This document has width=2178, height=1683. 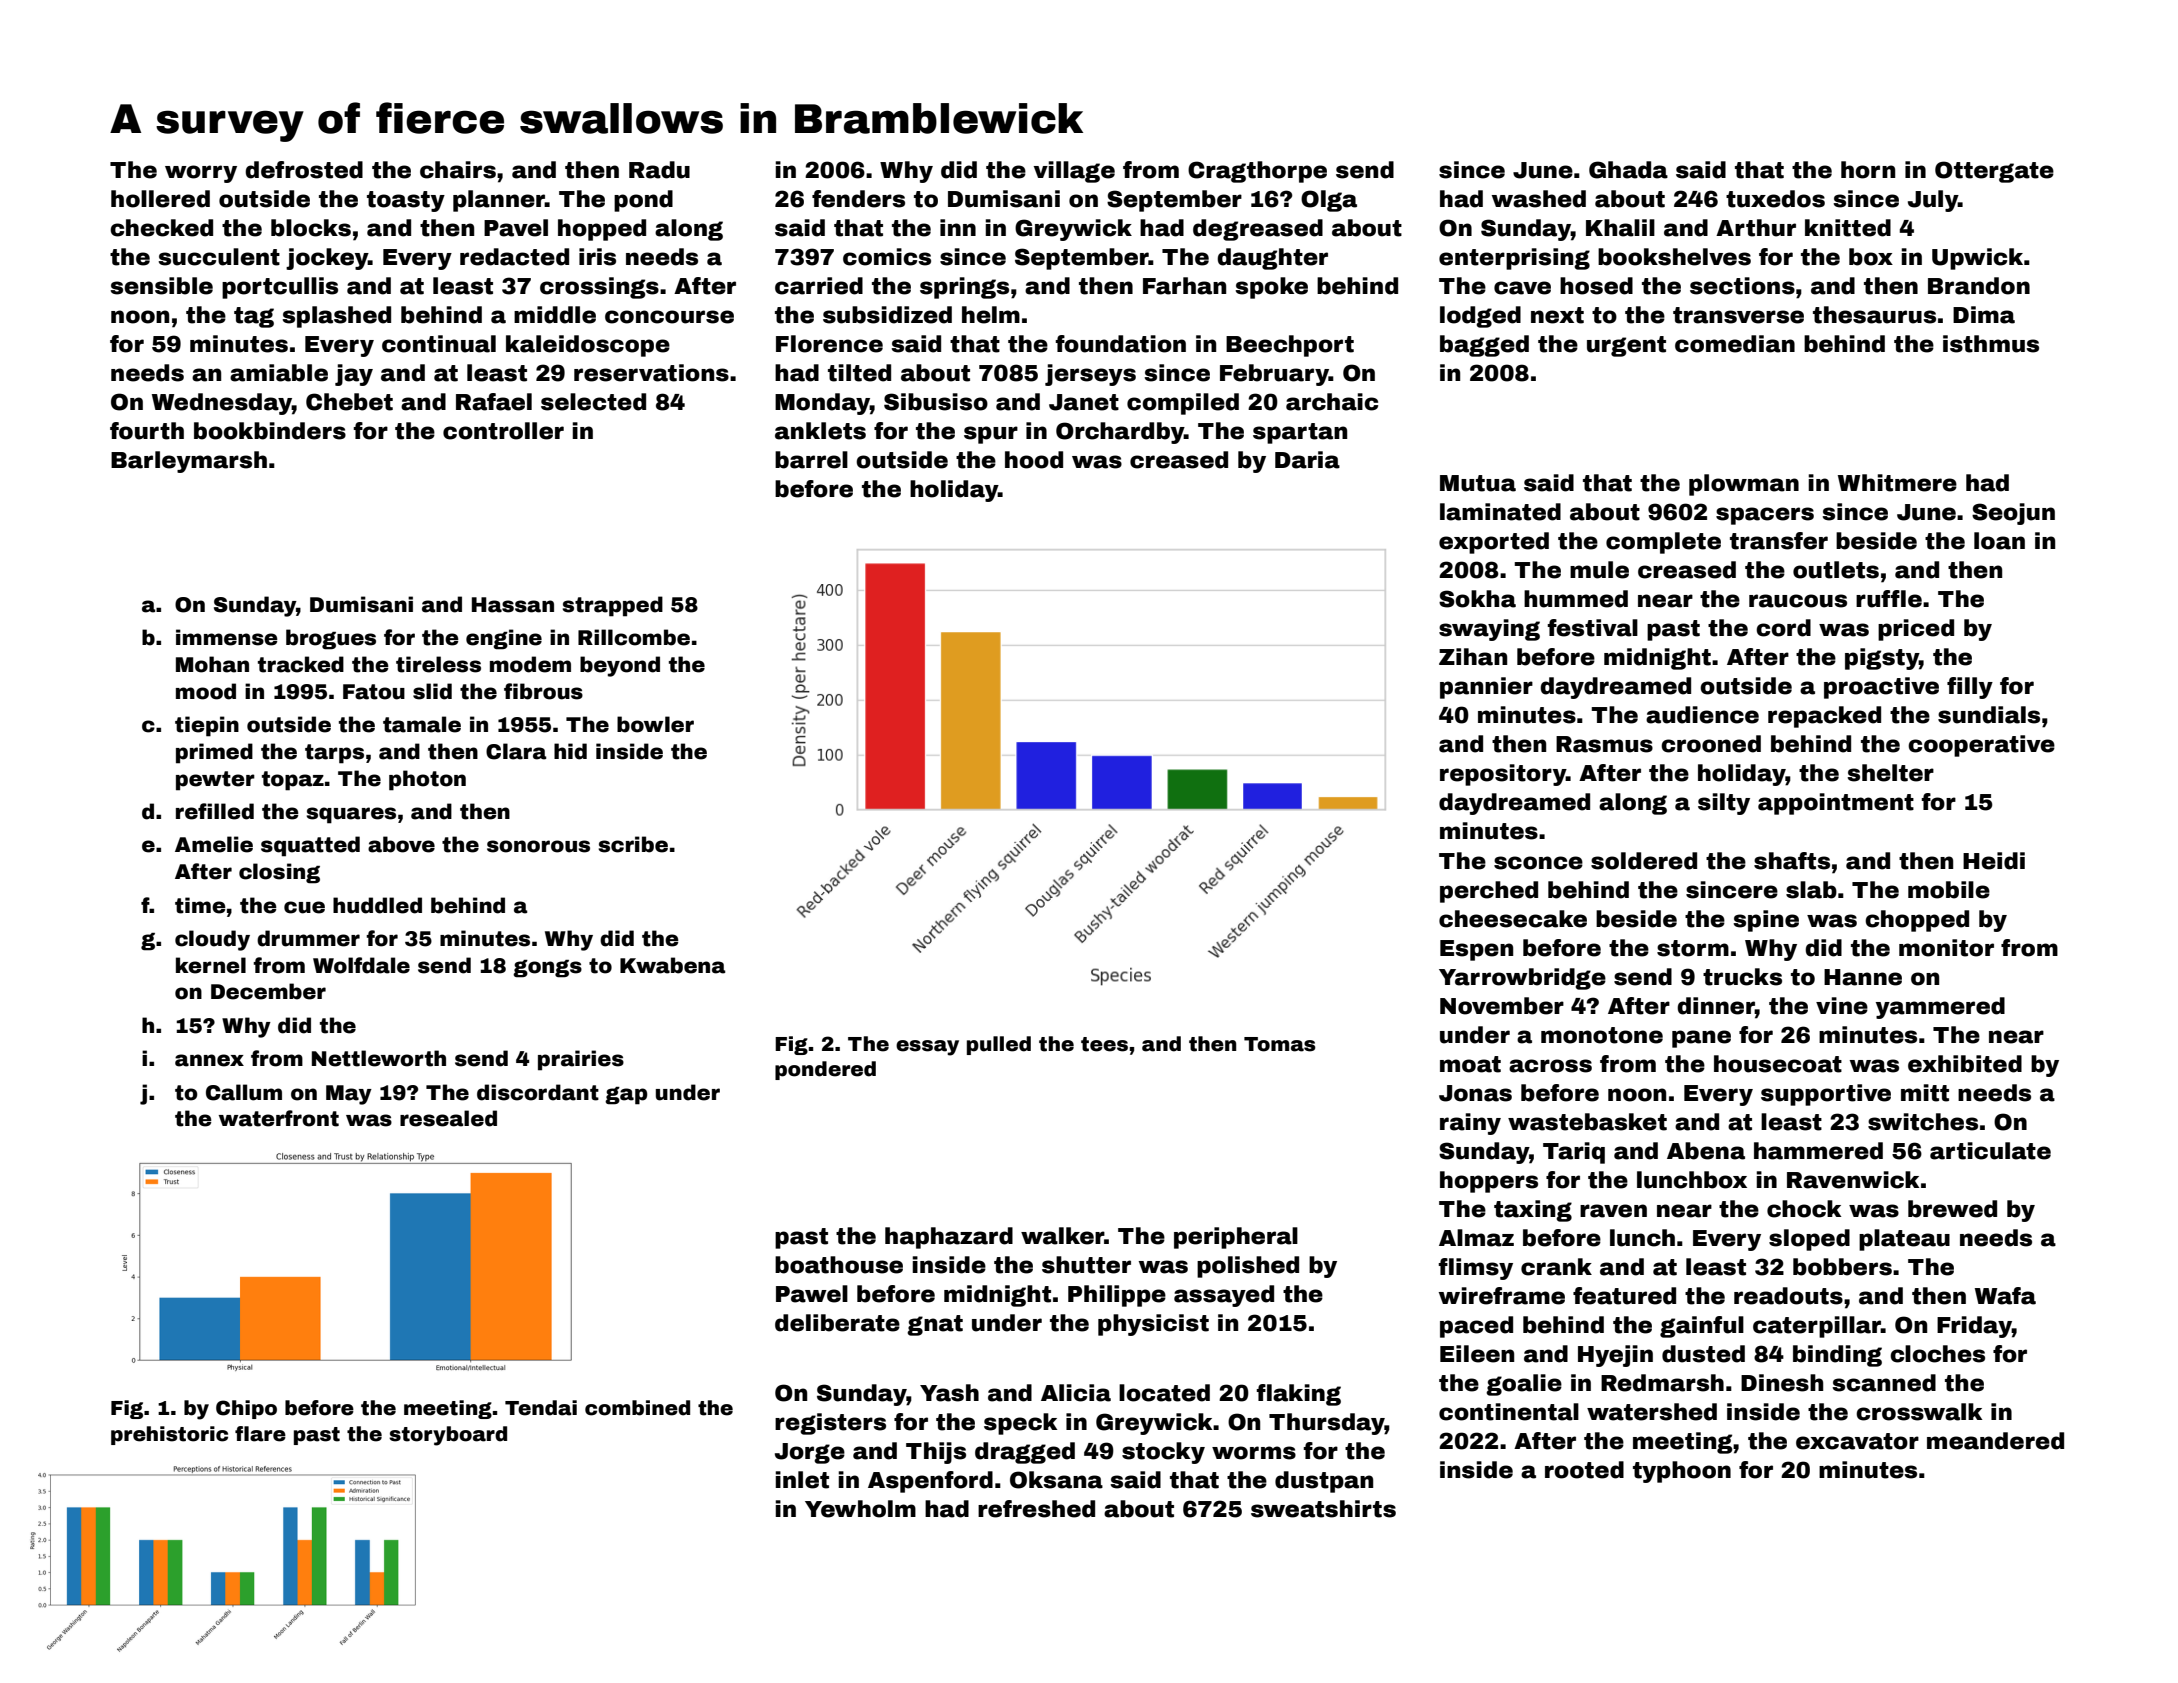 What do you see at coordinates (448, 1436) in the document?
I see `storyboard` at bounding box center [448, 1436].
